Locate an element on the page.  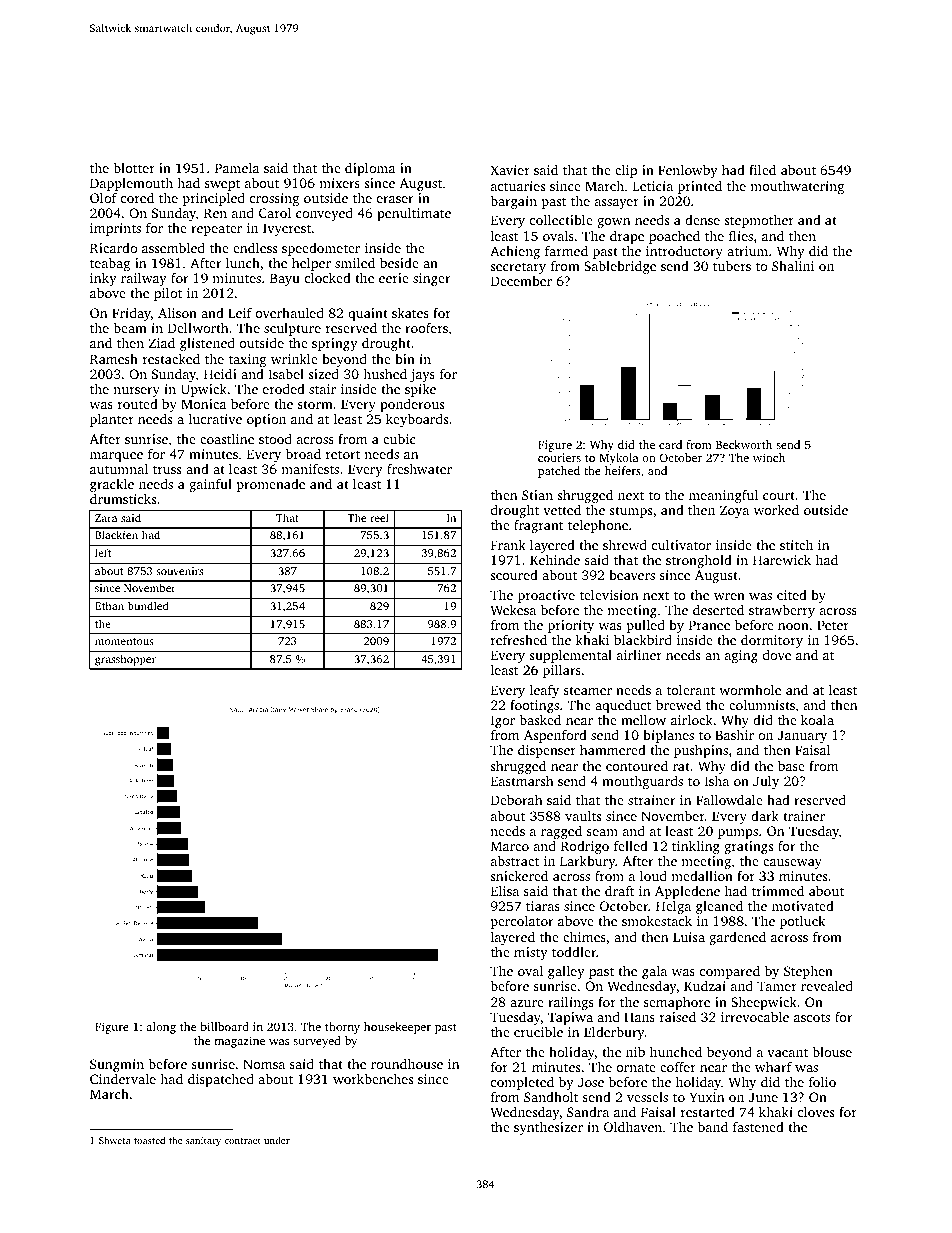
filed is located at coordinates (762, 169).
